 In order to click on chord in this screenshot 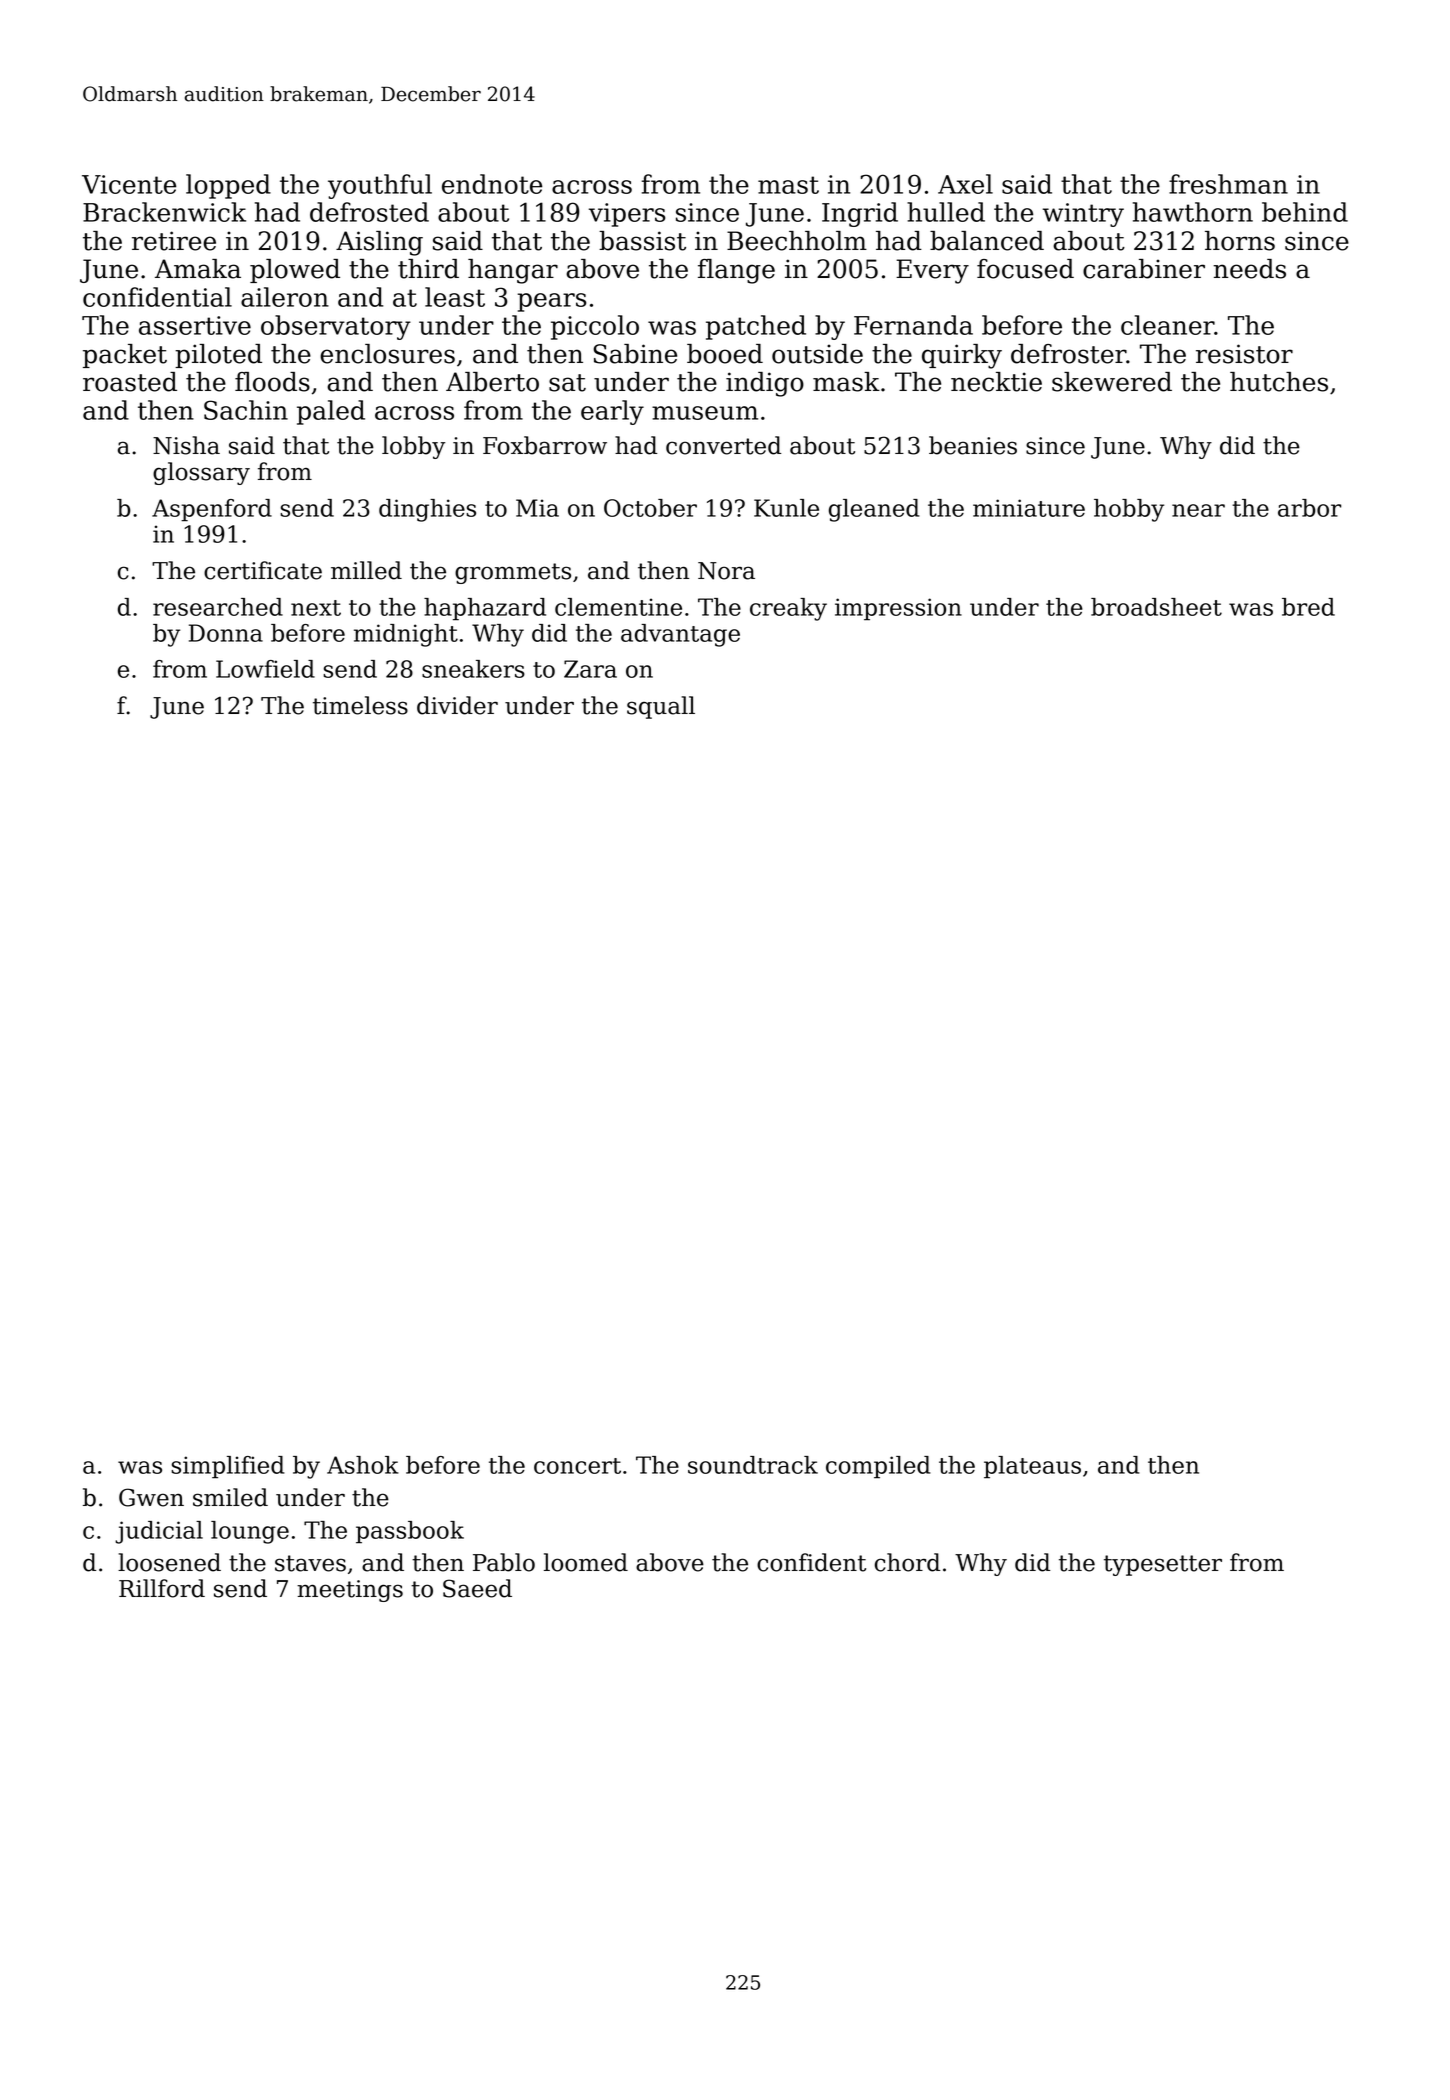, I will do `click(907, 1562)`.
